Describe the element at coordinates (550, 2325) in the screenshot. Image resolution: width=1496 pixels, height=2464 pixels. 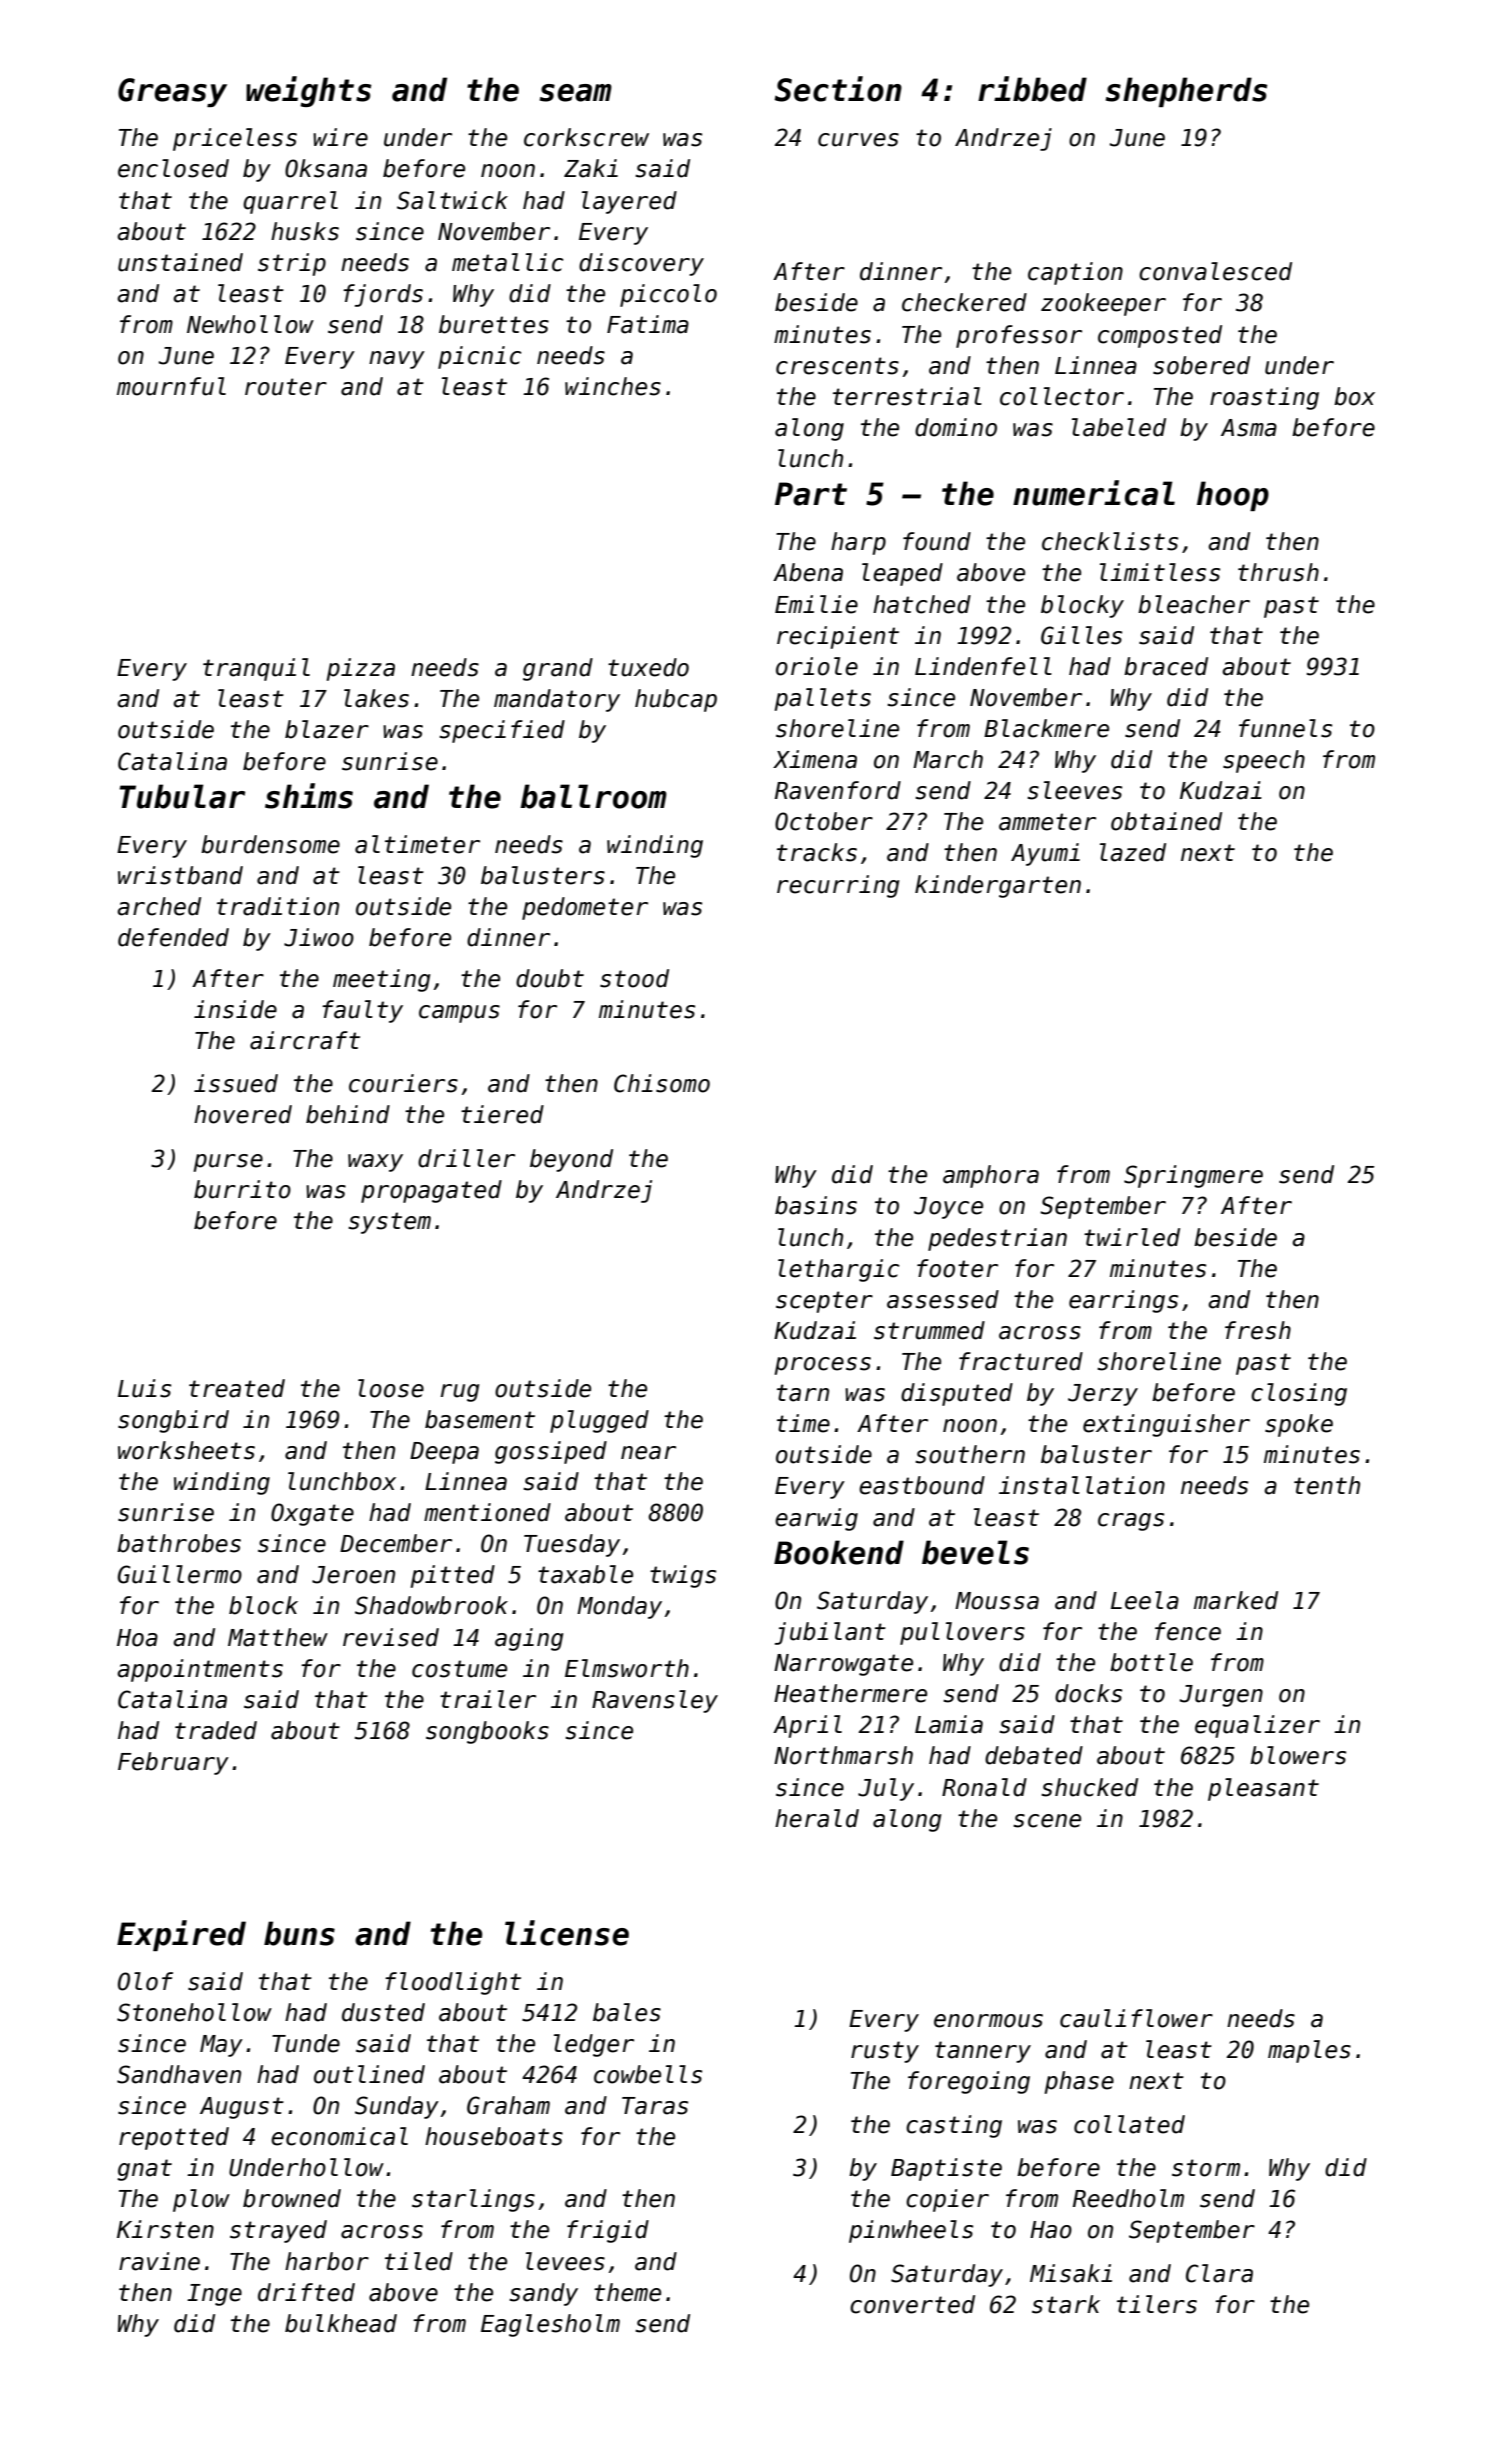
I see `Eaglesholm` at that location.
